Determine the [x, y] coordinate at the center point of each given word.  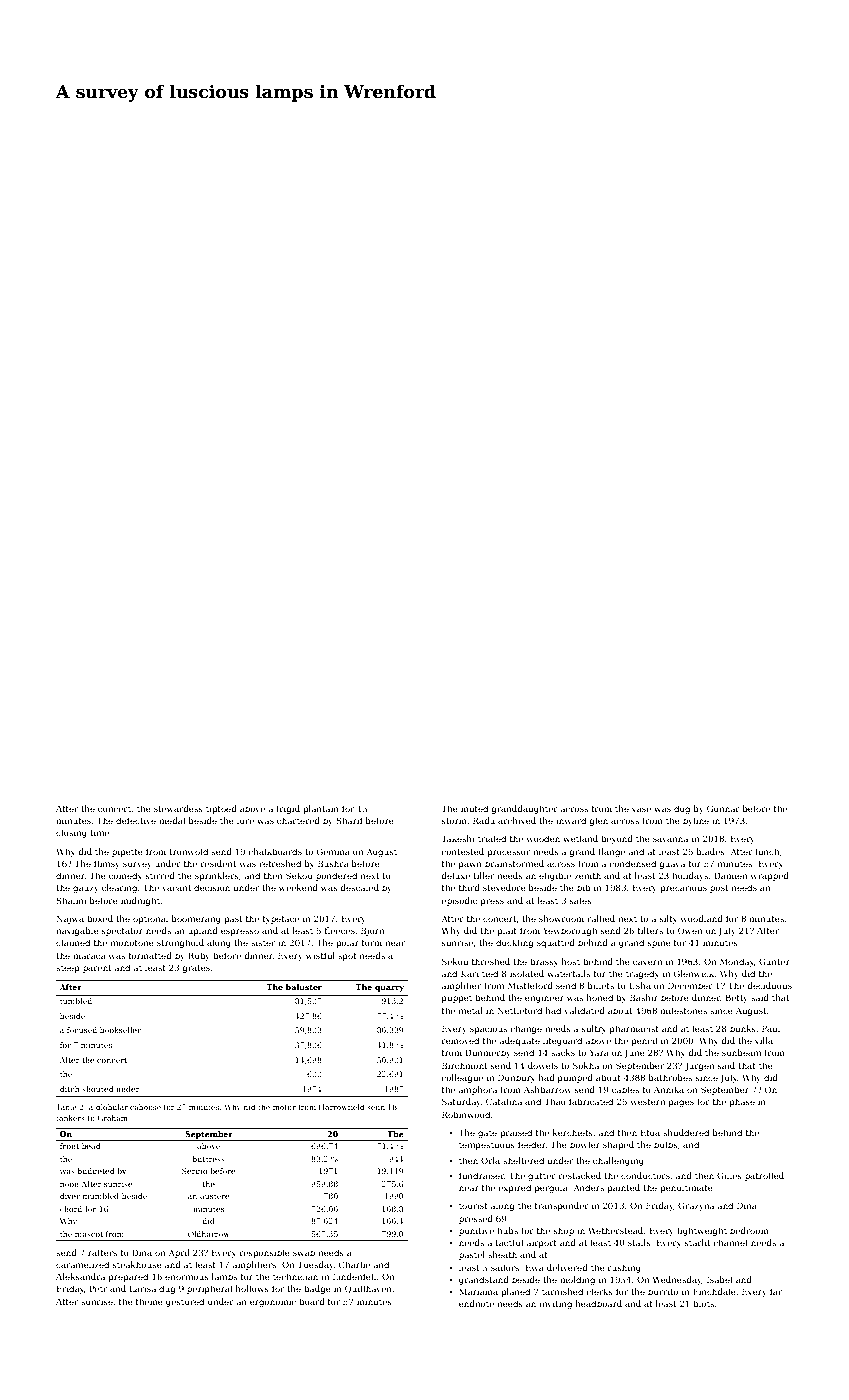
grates [196, 969]
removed [460, 1040]
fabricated [591, 1101]
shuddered [686, 1132]
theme [149, 1301]
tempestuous [487, 1146]
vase [641, 809]
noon [69, 1185]
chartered [298, 820]
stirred [160, 875]
